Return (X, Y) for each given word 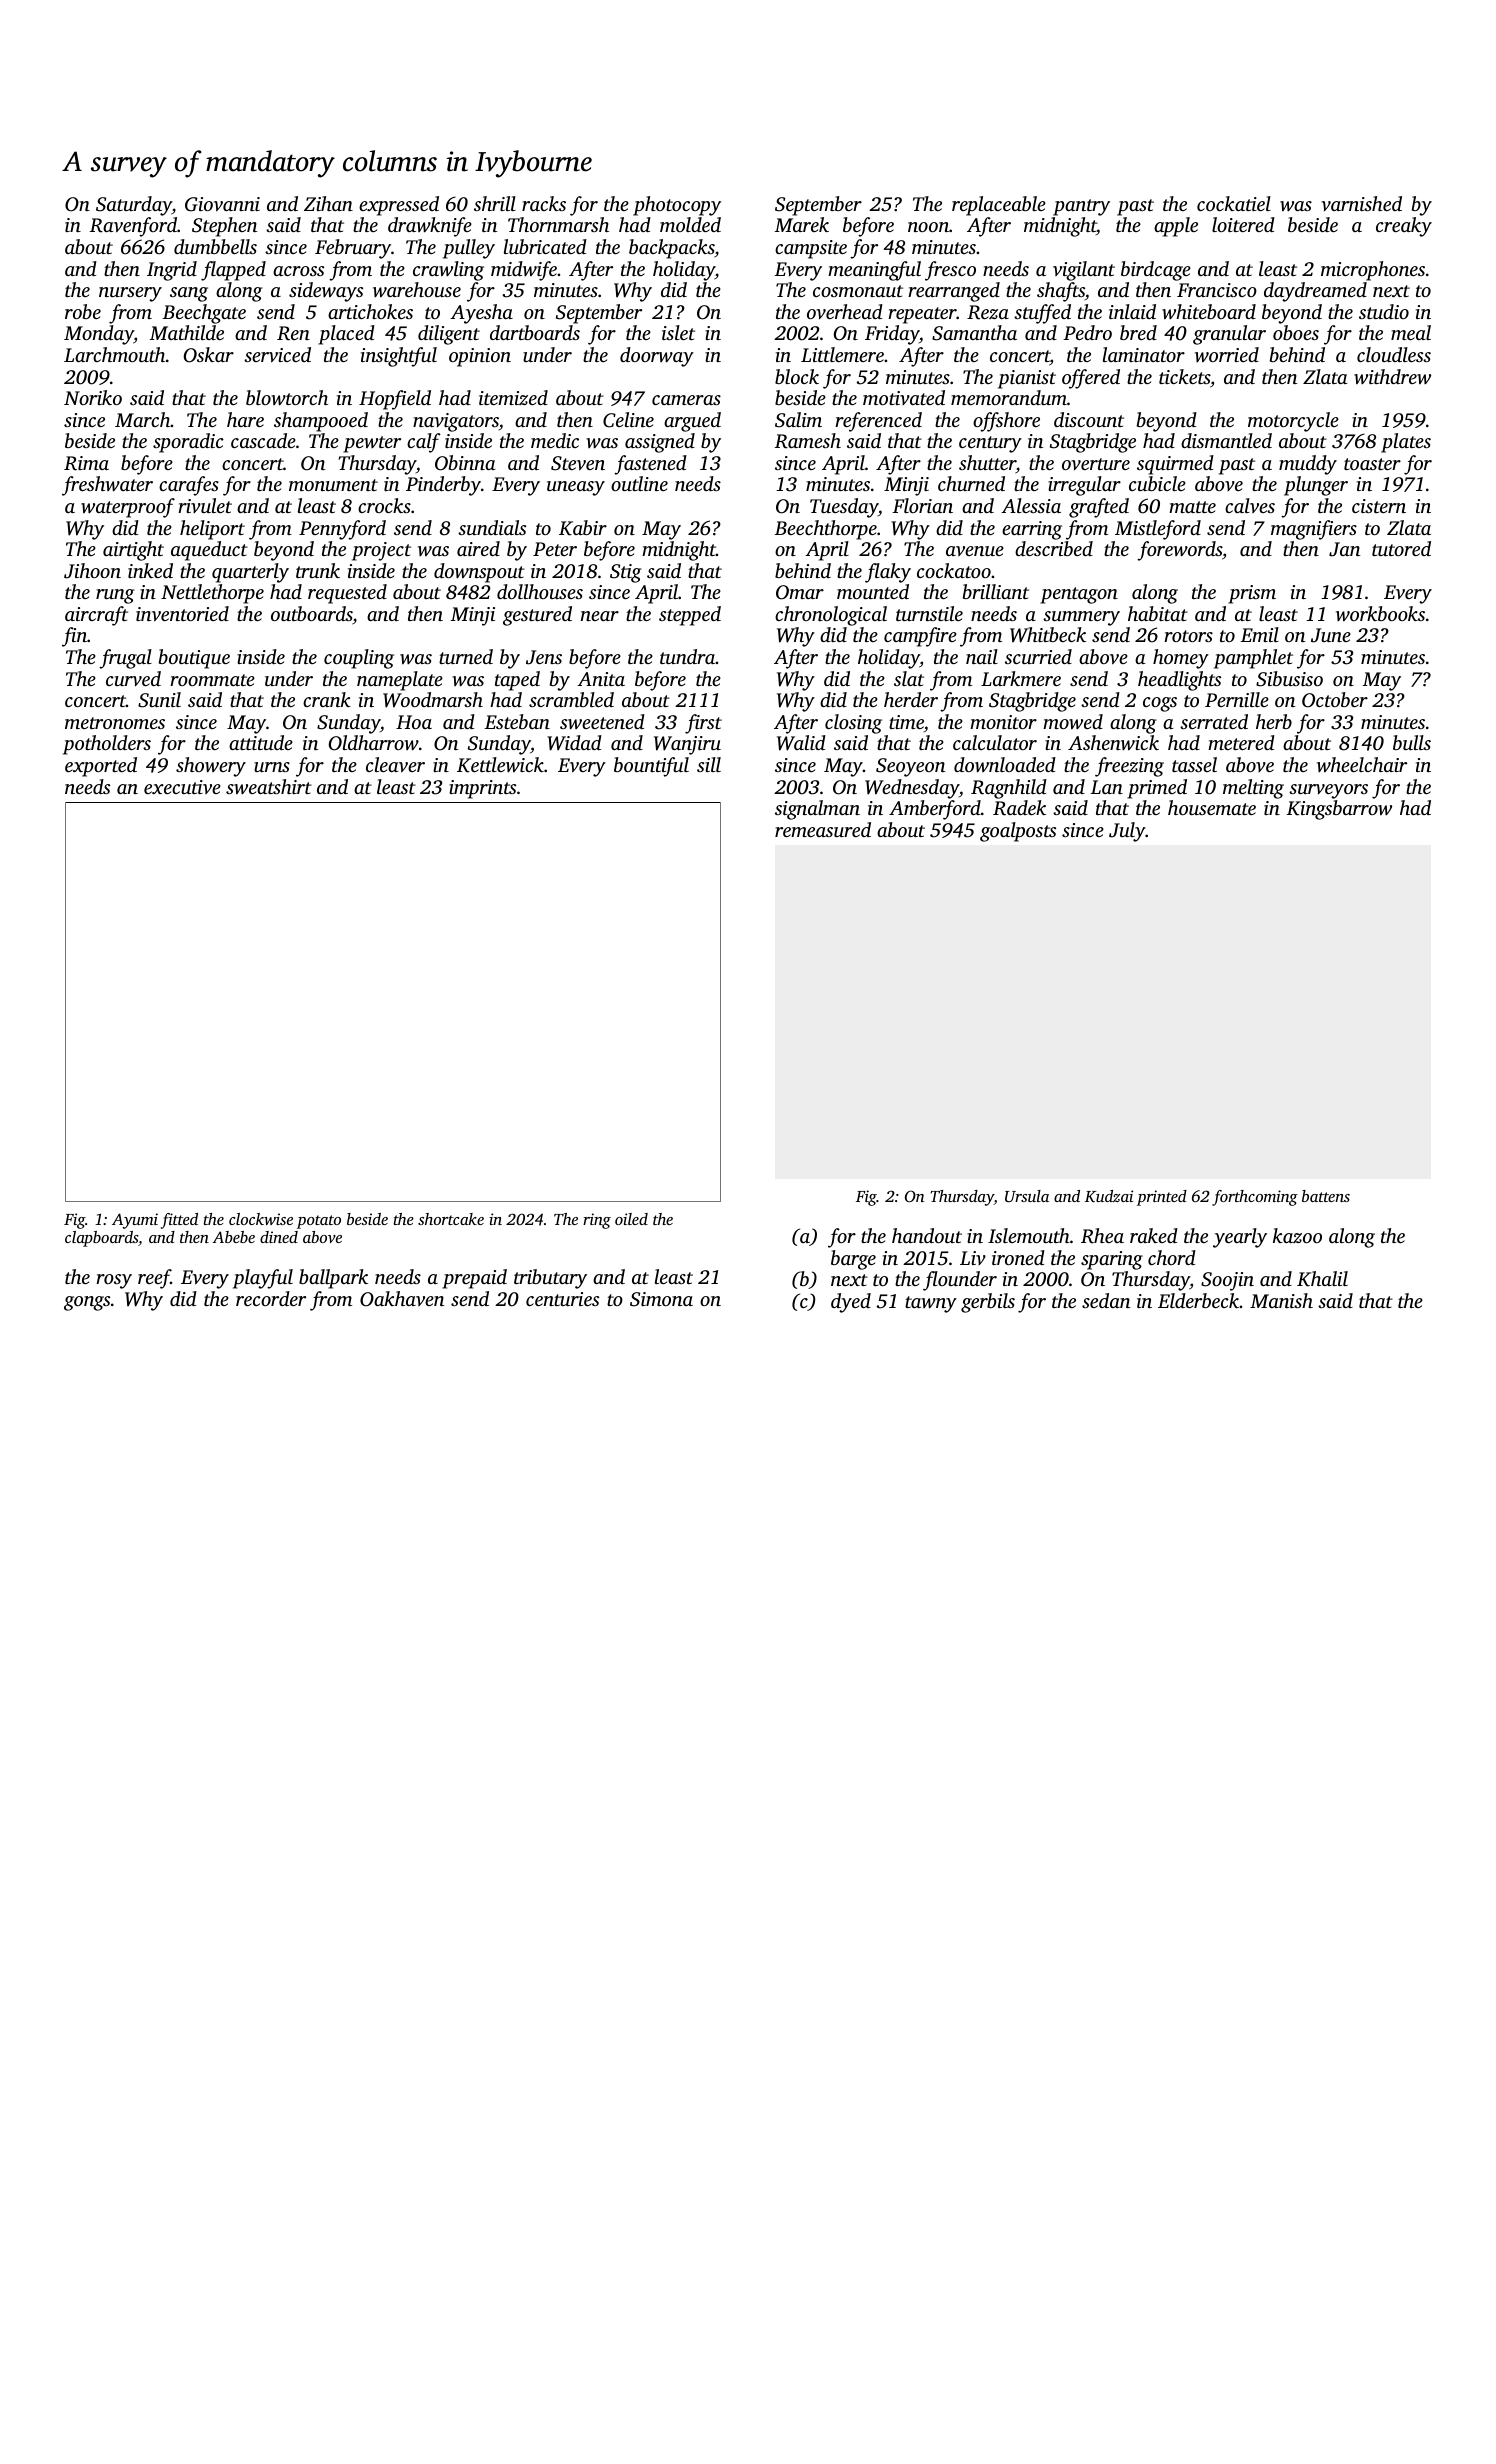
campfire (920, 637)
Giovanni (222, 204)
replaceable (999, 206)
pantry (1081, 207)
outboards (312, 615)
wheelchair (1362, 764)
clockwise (261, 1219)
